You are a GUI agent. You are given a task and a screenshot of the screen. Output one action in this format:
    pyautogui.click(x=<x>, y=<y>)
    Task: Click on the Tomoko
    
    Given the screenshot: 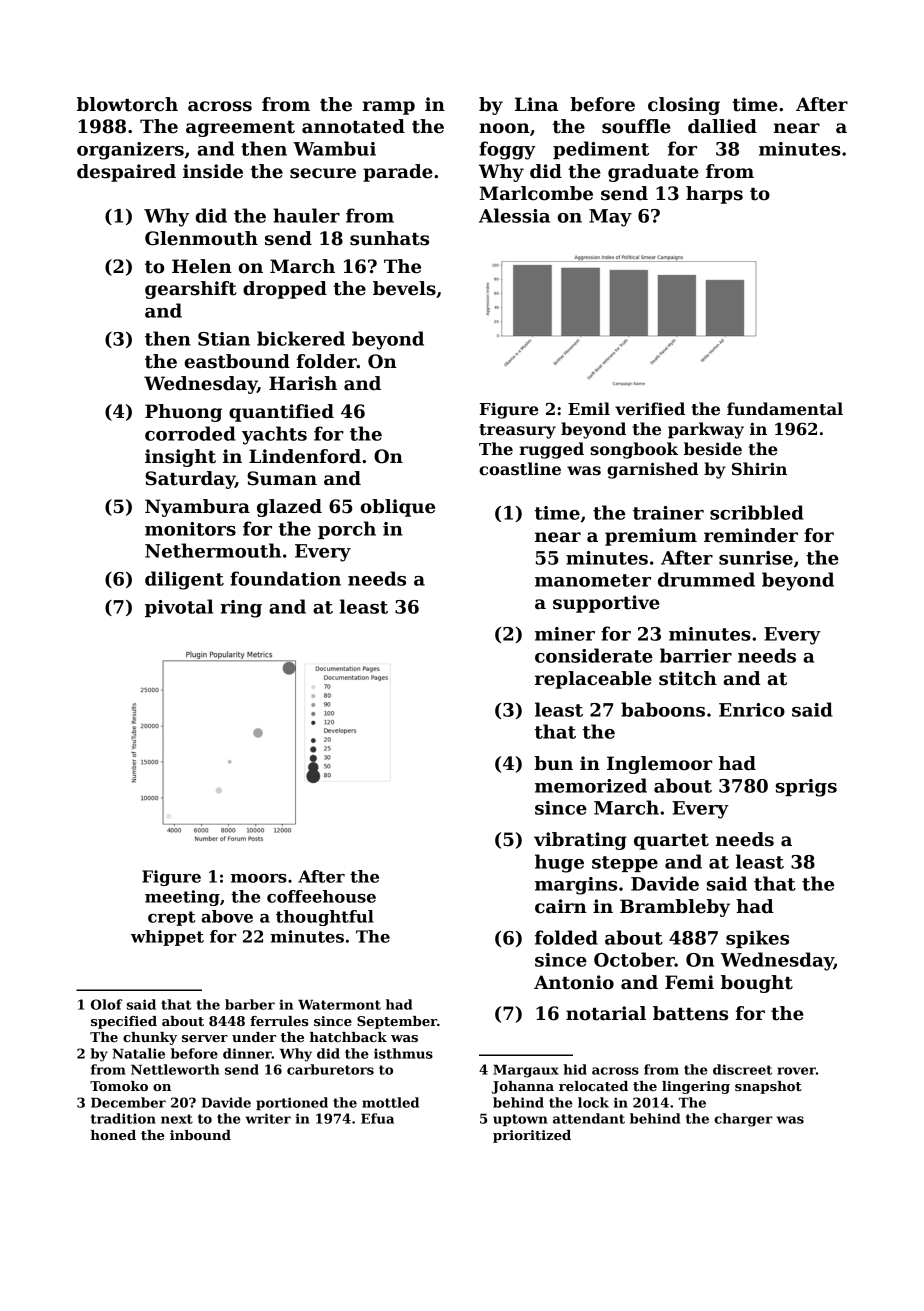 What is the action you would take?
    pyautogui.click(x=119, y=1086)
